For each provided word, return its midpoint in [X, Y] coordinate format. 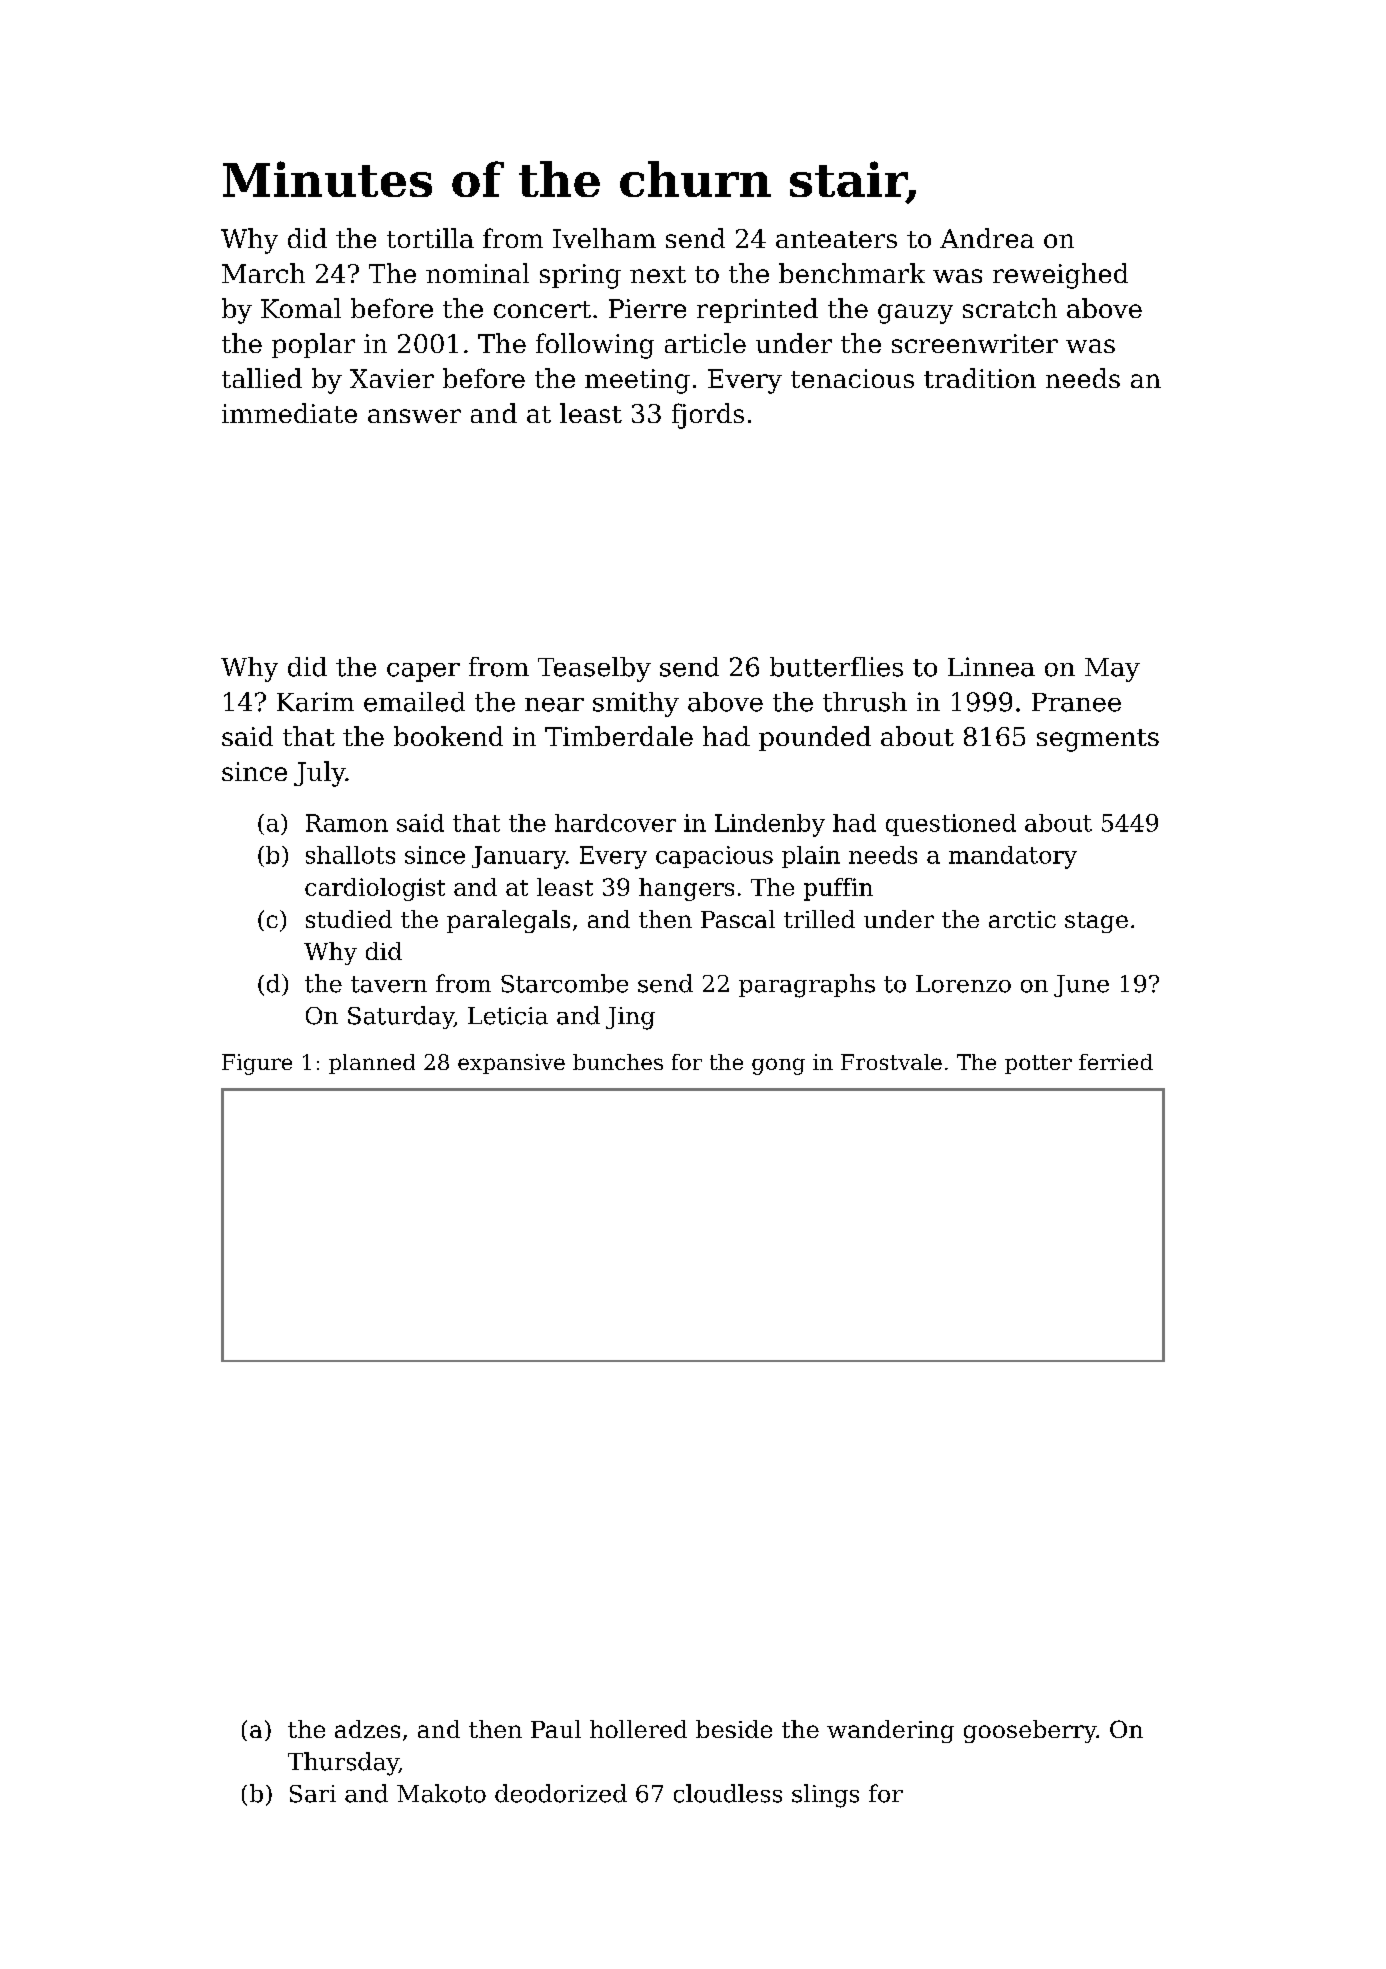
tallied [262, 378]
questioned [951, 825]
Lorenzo [963, 984]
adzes [367, 1729]
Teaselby [594, 669]
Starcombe [564, 983]
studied [349, 919]
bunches [618, 1062]
